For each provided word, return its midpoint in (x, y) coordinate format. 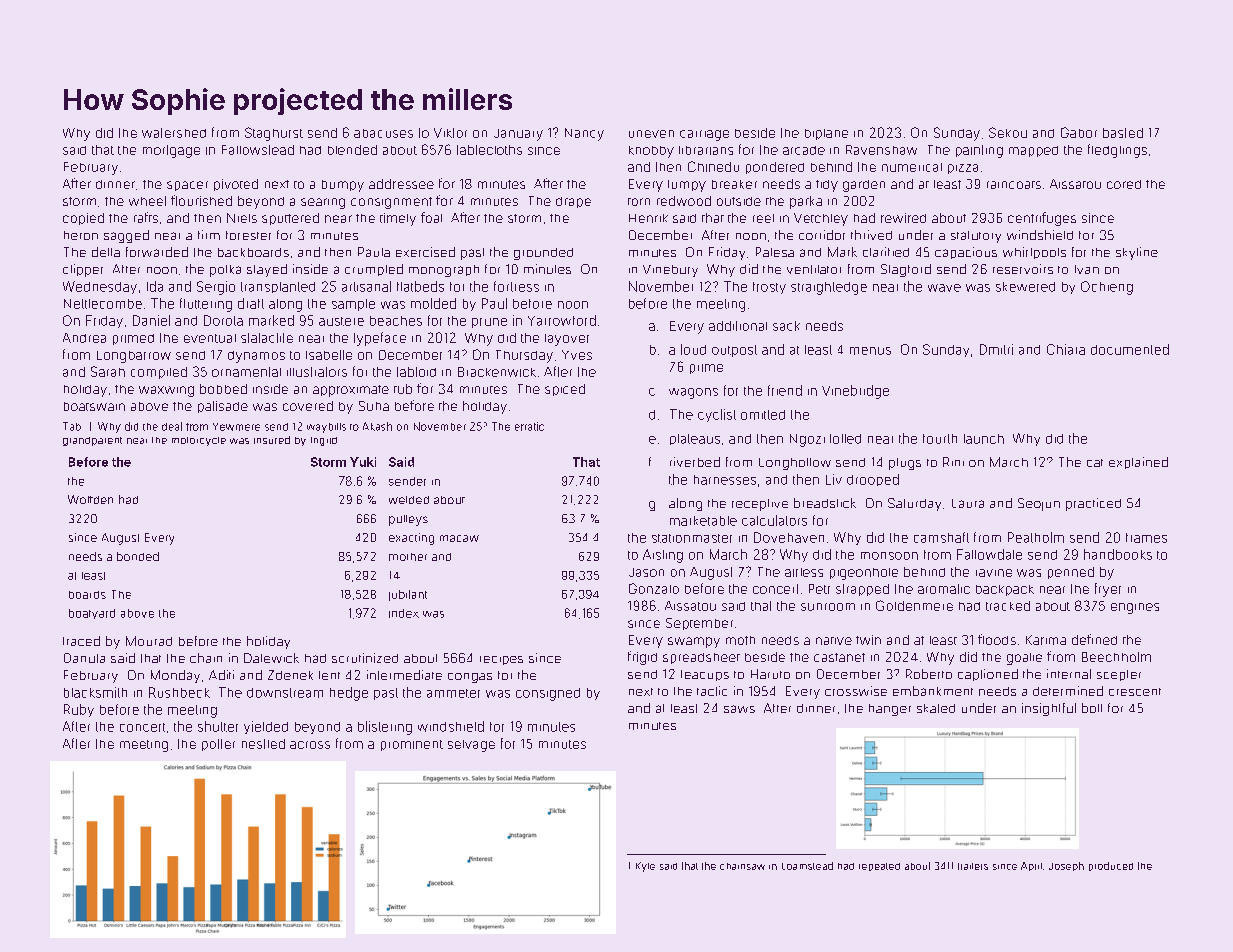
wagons (693, 393)
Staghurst (274, 134)
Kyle (645, 867)
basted (1123, 133)
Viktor (450, 133)
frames (1146, 538)
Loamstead (807, 866)
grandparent (92, 441)
